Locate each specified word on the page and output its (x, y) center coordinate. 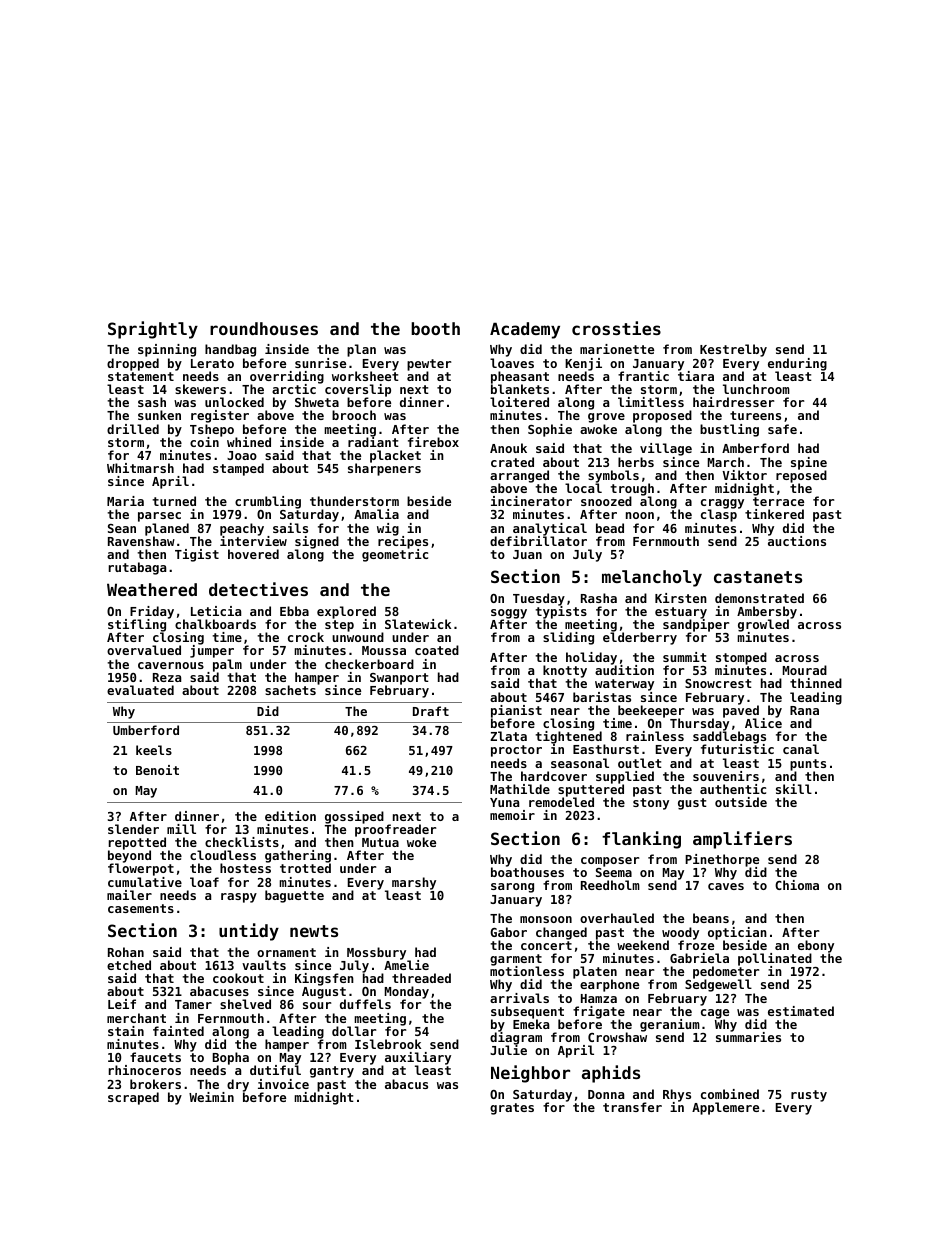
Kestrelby (733, 350)
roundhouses (264, 328)
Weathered (152, 589)
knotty (565, 672)
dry (238, 1085)
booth (435, 328)
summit (685, 657)
